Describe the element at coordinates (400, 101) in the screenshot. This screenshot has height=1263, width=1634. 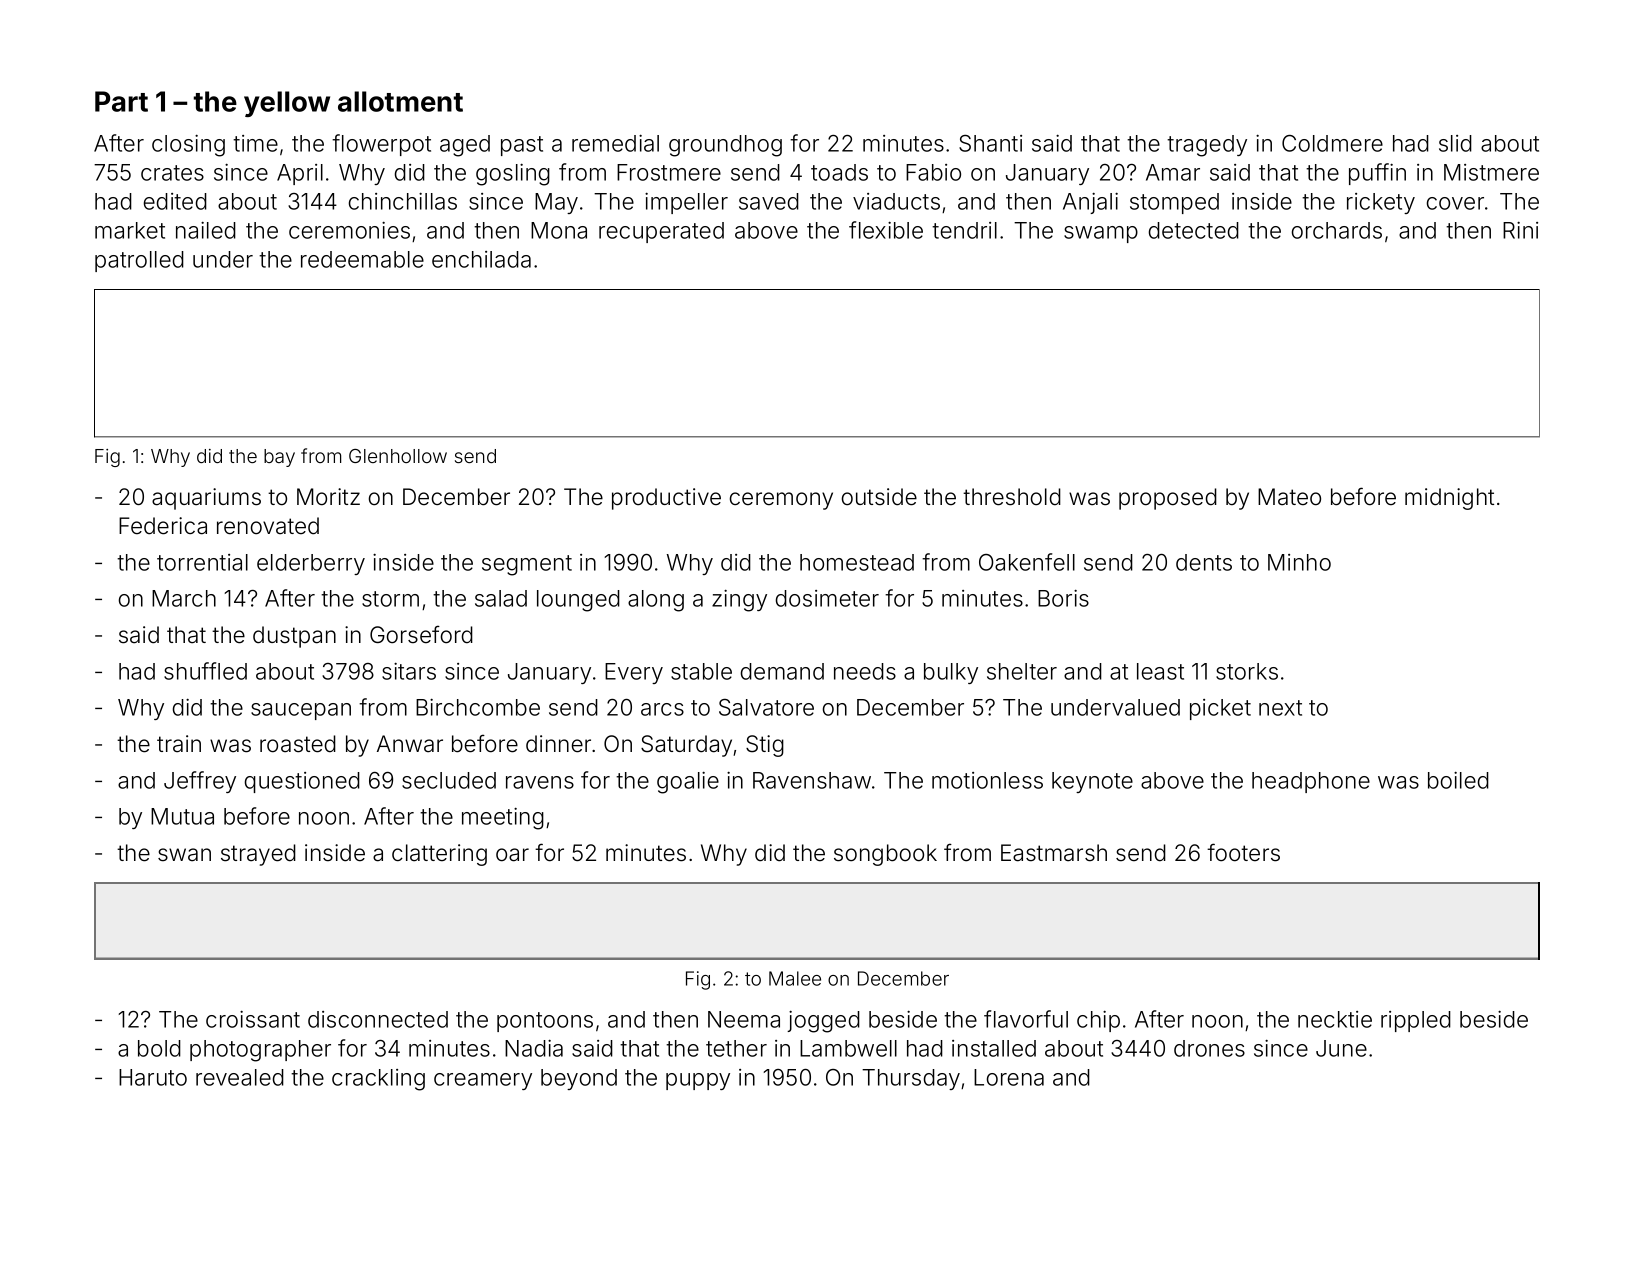
I see `allotment` at that location.
